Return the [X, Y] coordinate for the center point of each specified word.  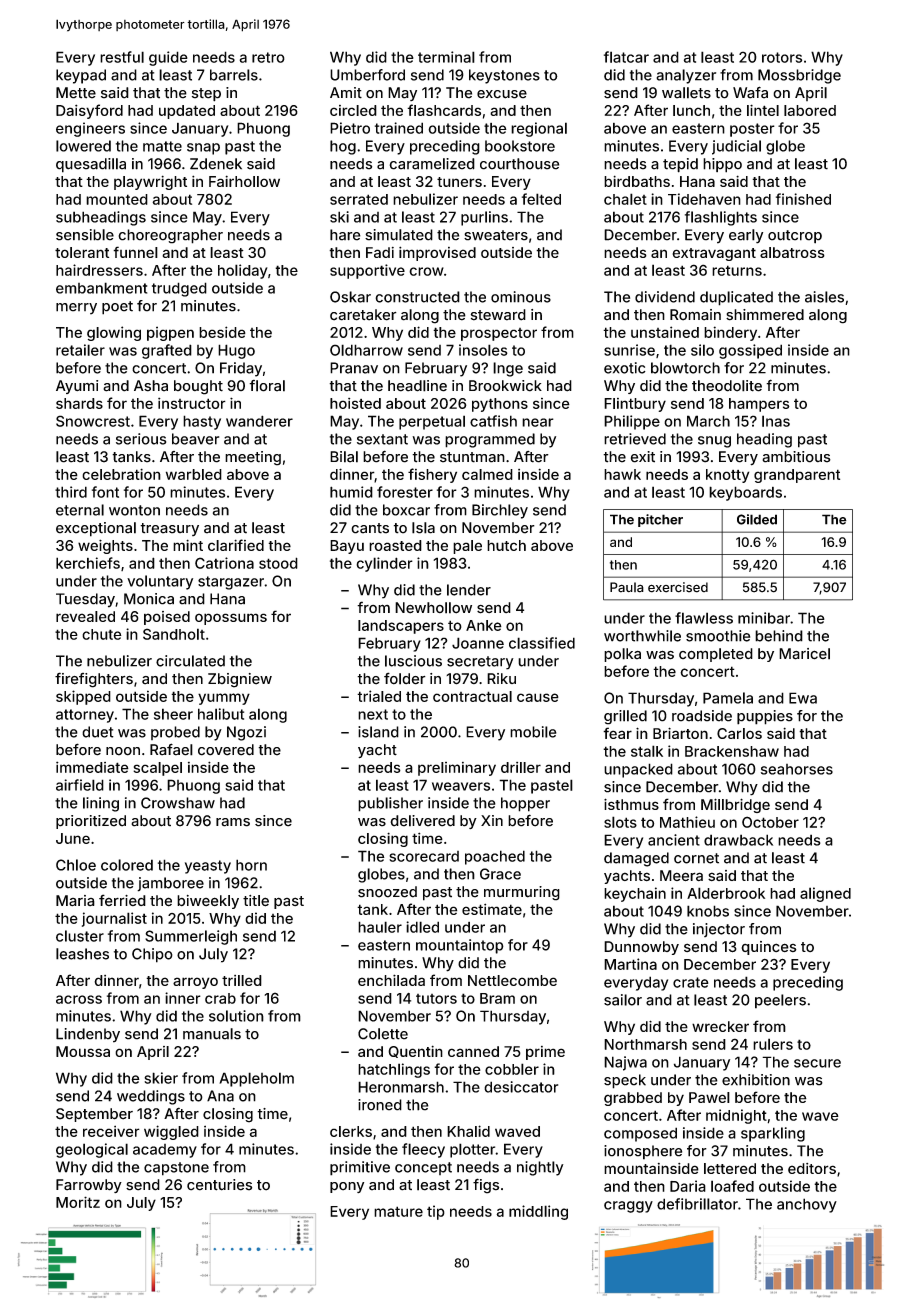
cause [538, 697]
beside [222, 332]
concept [423, 1168]
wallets [686, 93]
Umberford [367, 75]
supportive [367, 271]
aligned [825, 894]
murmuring [522, 893]
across [79, 999]
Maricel [804, 654]
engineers [90, 129]
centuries [219, 1185]
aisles [824, 297]
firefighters [94, 680]
